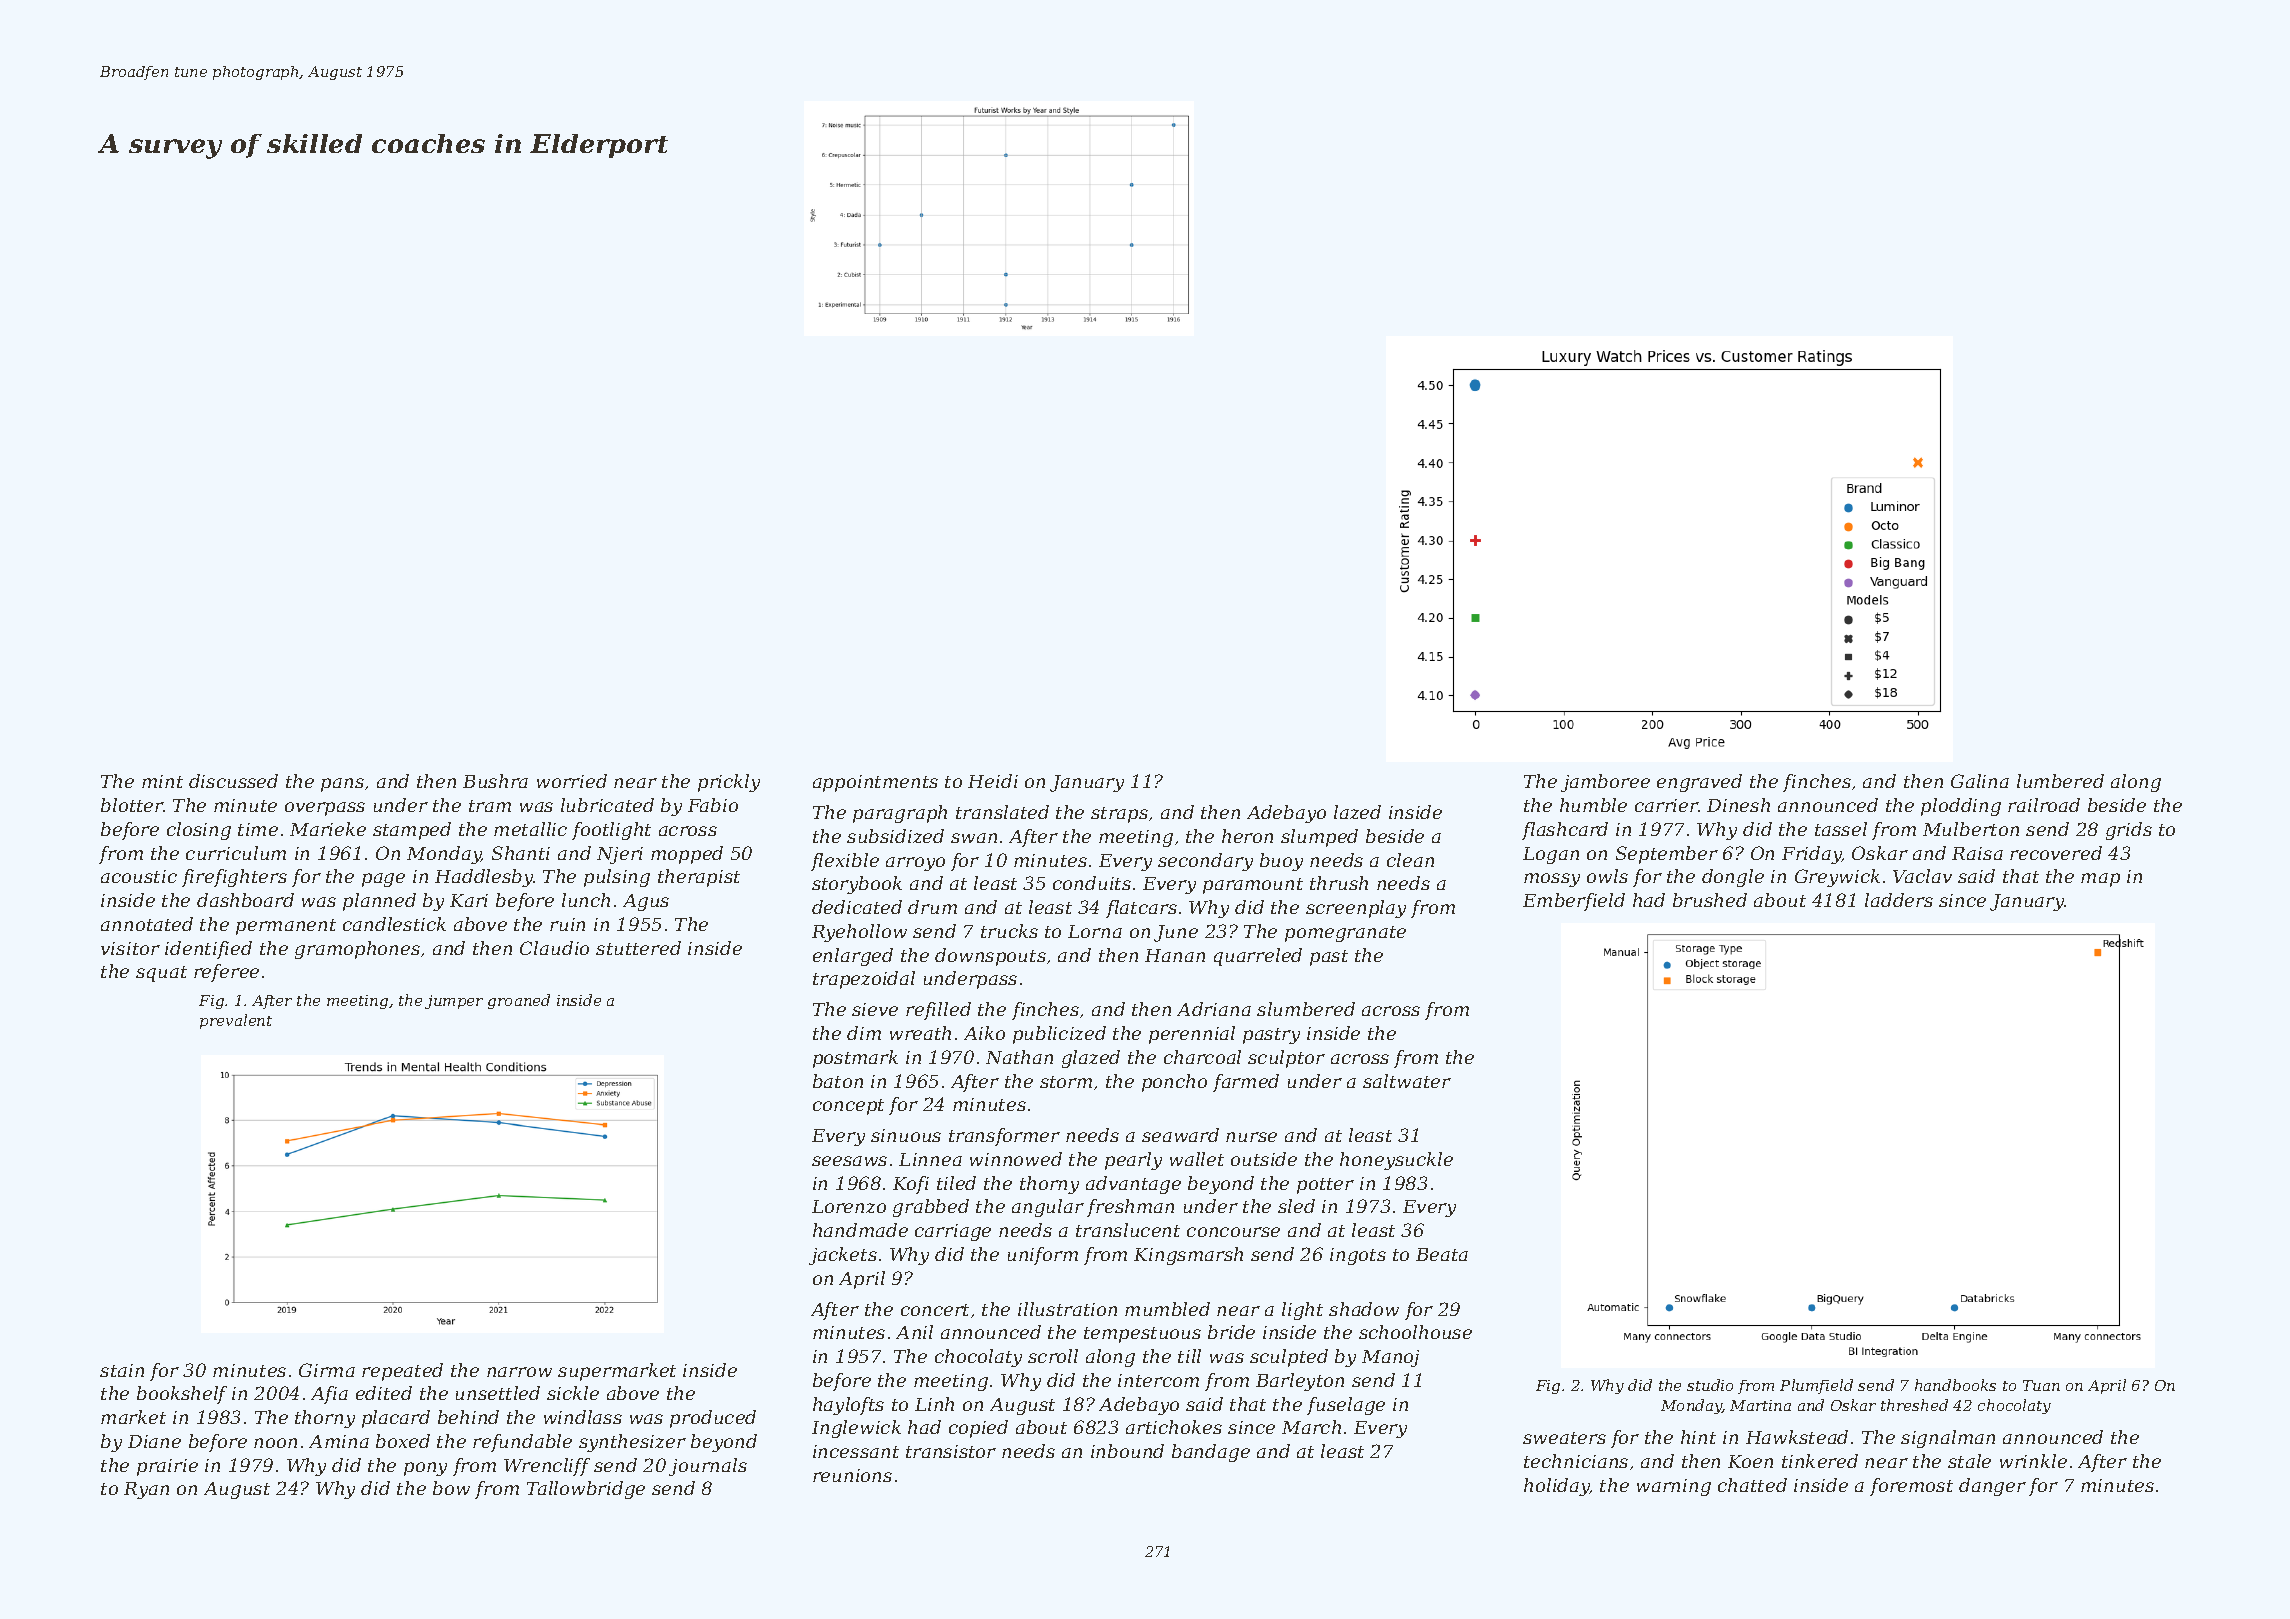 Image resolution: width=2290 pixels, height=1619 pixels. I want to click on prevalent, so click(236, 1021).
